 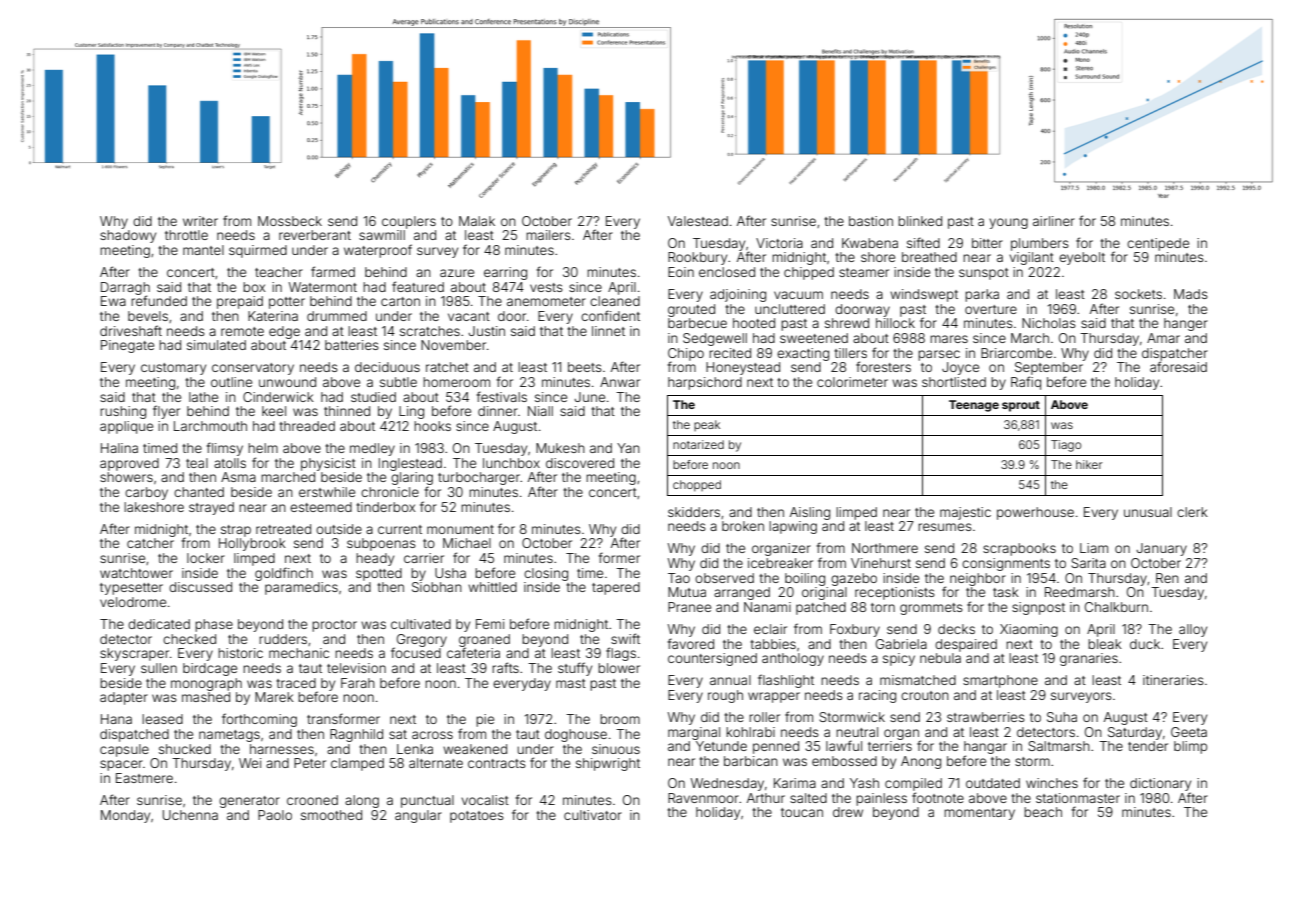 I want to click on Asma, so click(x=238, y=477).
